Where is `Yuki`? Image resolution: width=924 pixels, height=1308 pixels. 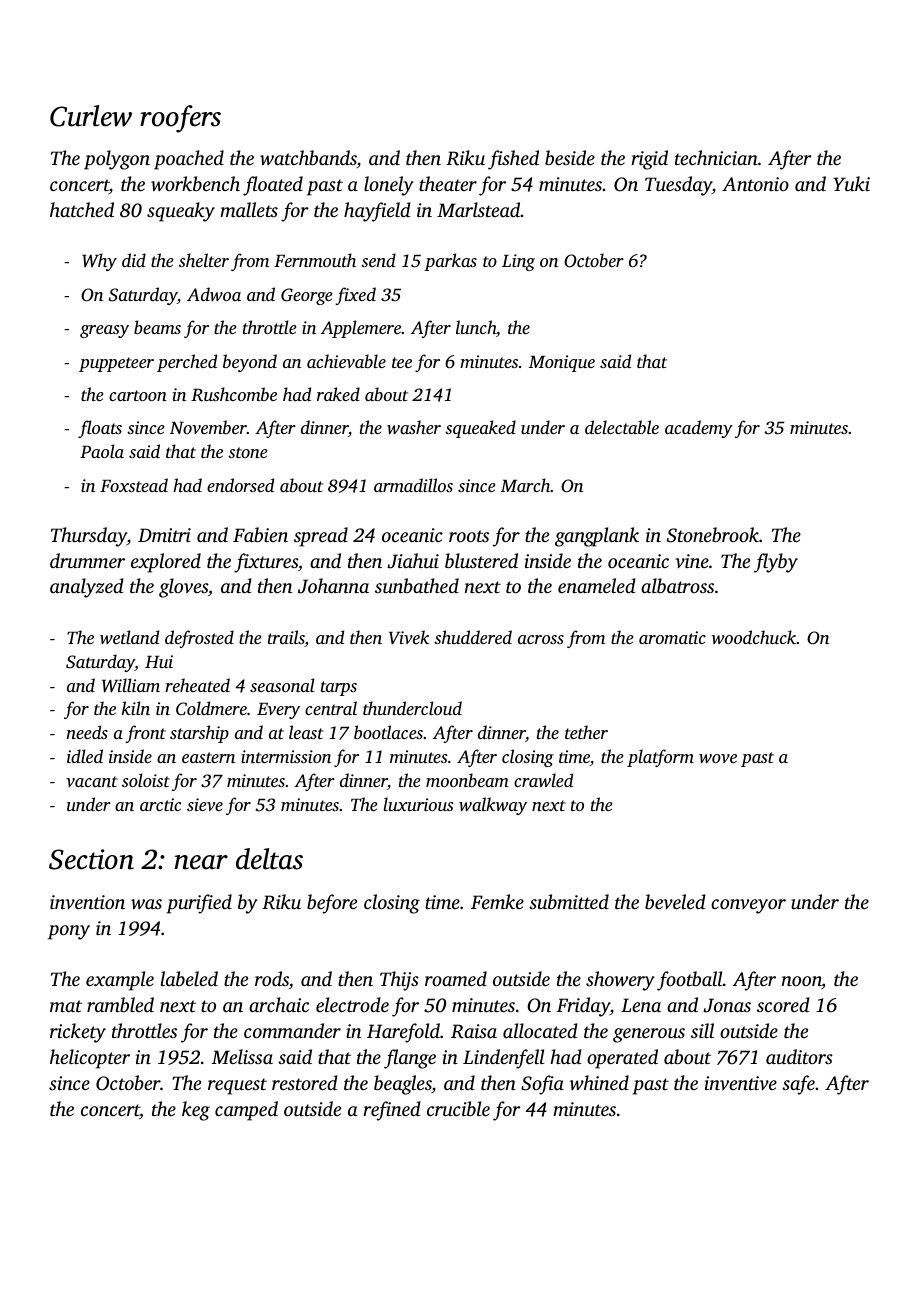 Yuki is located at coordinates (851, 183).
